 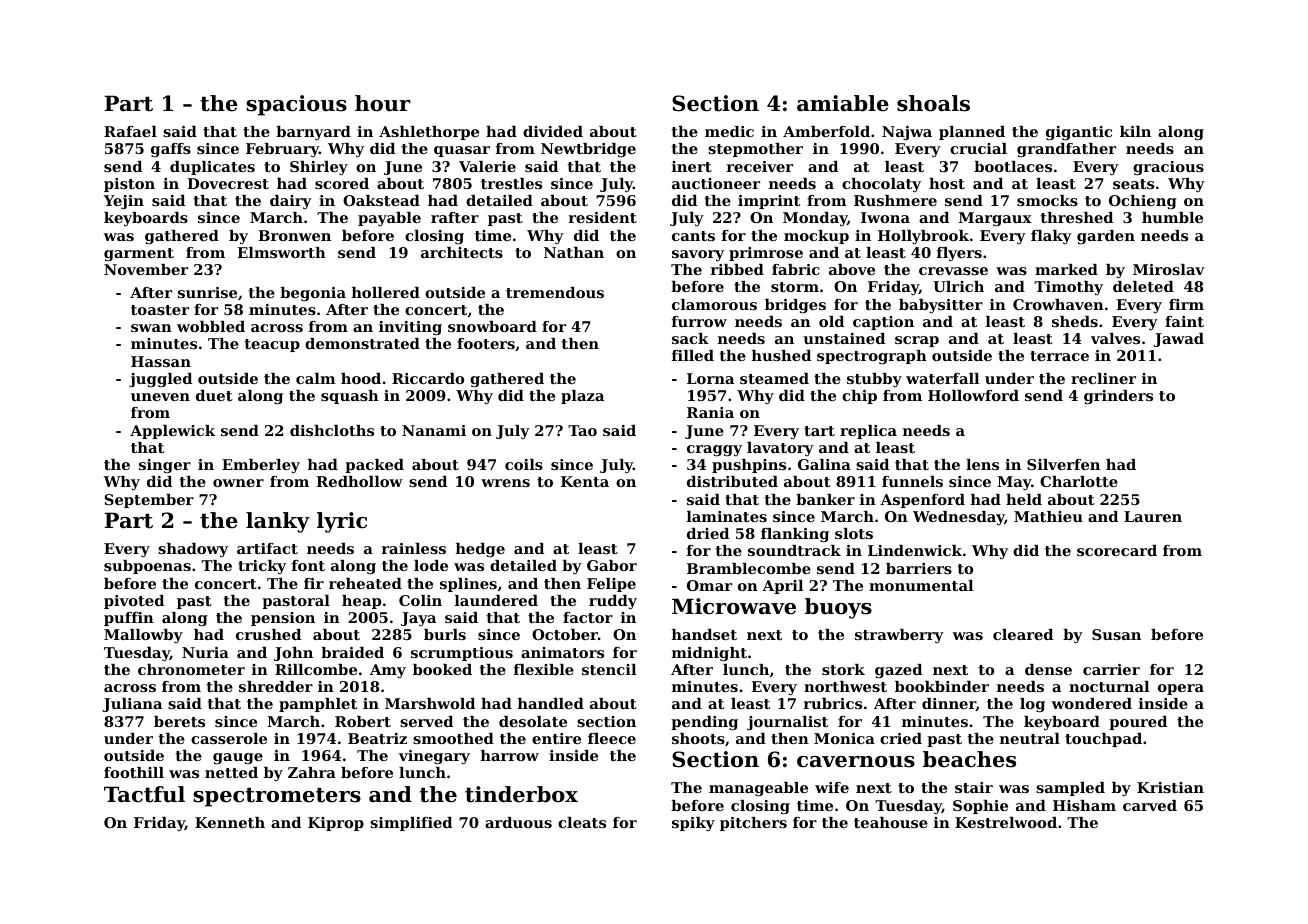 I want to click on fabric, so click(x=796, y=269).
